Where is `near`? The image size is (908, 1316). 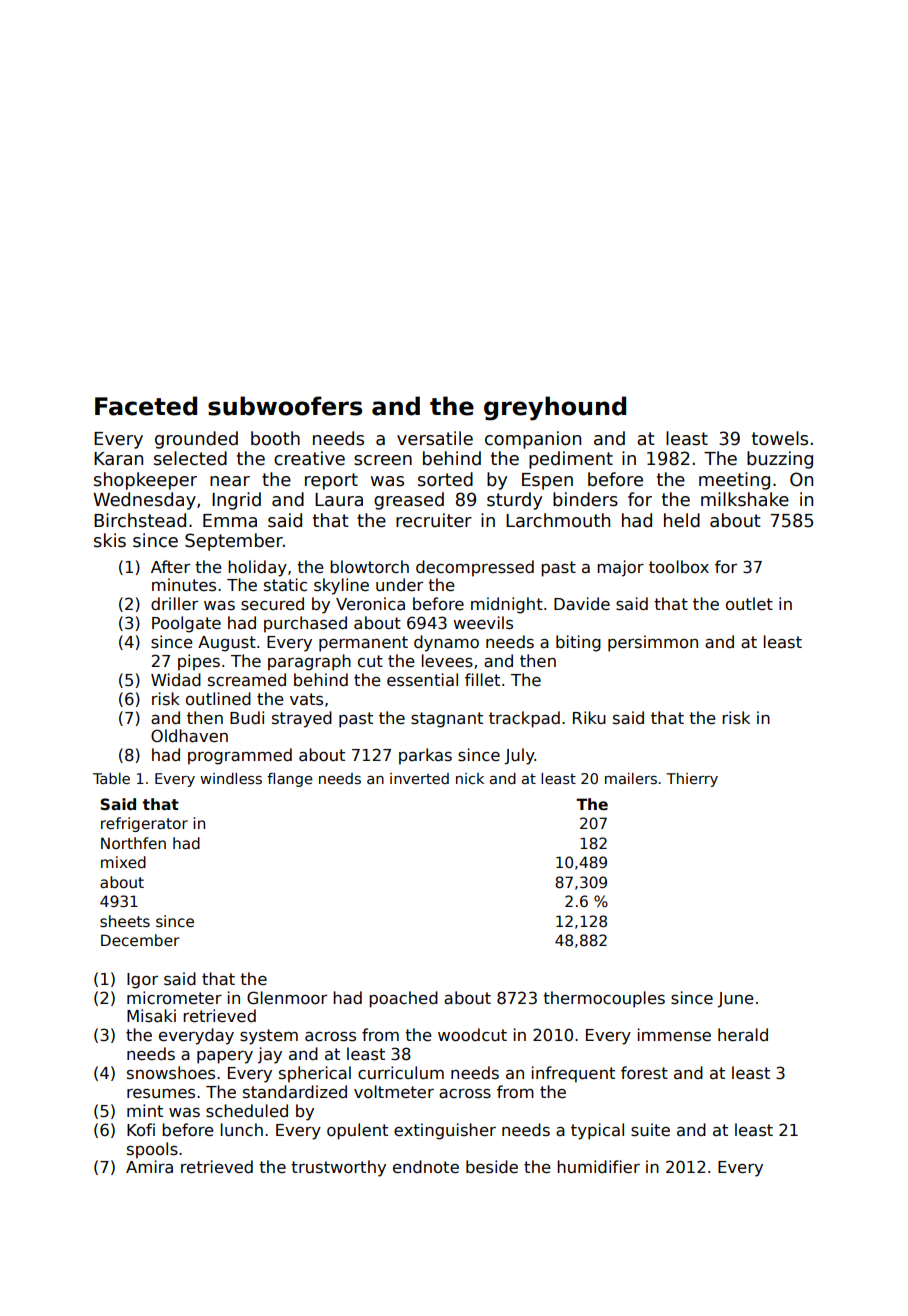
near is located at coordinates (230, 481).
